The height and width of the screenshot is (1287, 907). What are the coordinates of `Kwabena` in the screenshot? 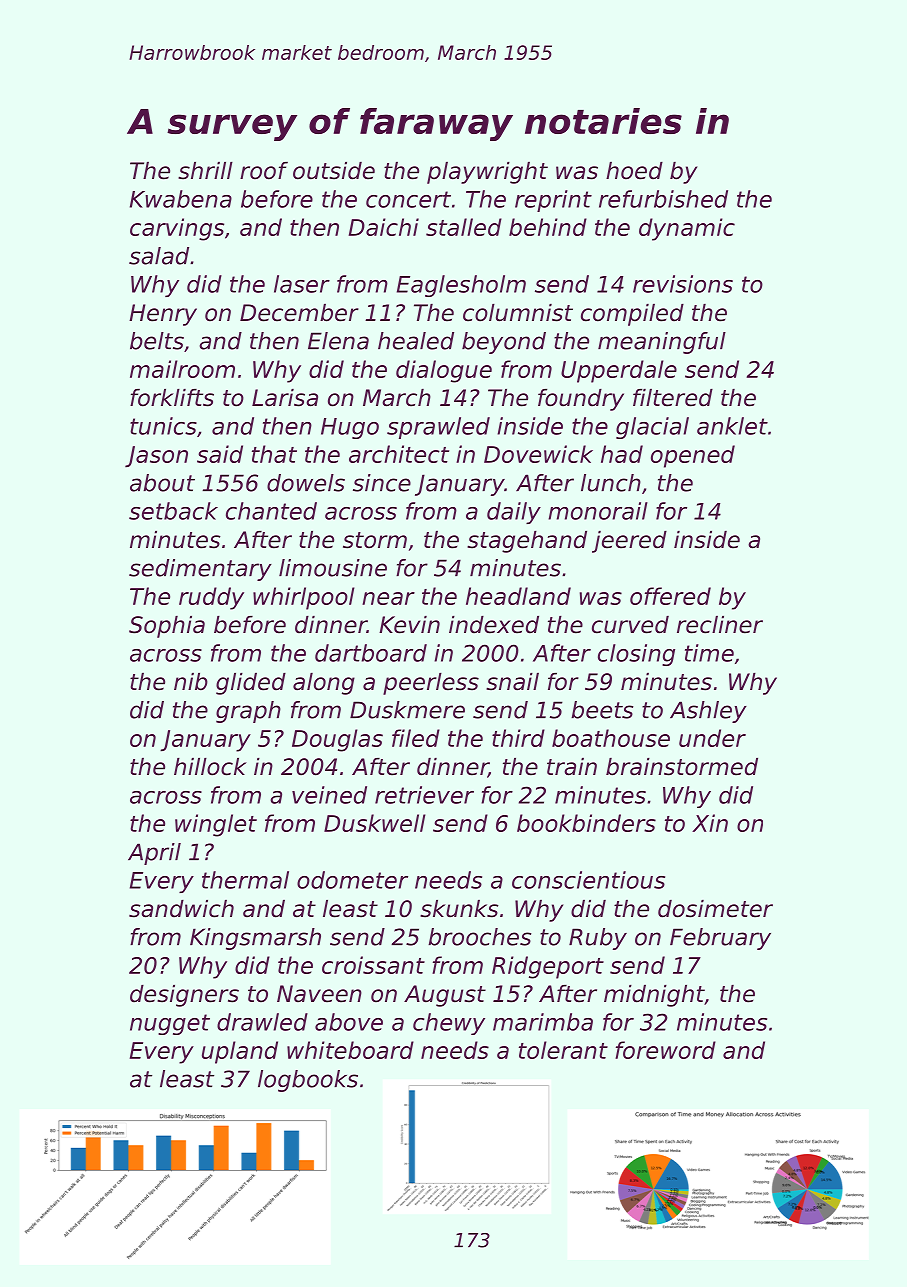 It's located at (181, 199).
